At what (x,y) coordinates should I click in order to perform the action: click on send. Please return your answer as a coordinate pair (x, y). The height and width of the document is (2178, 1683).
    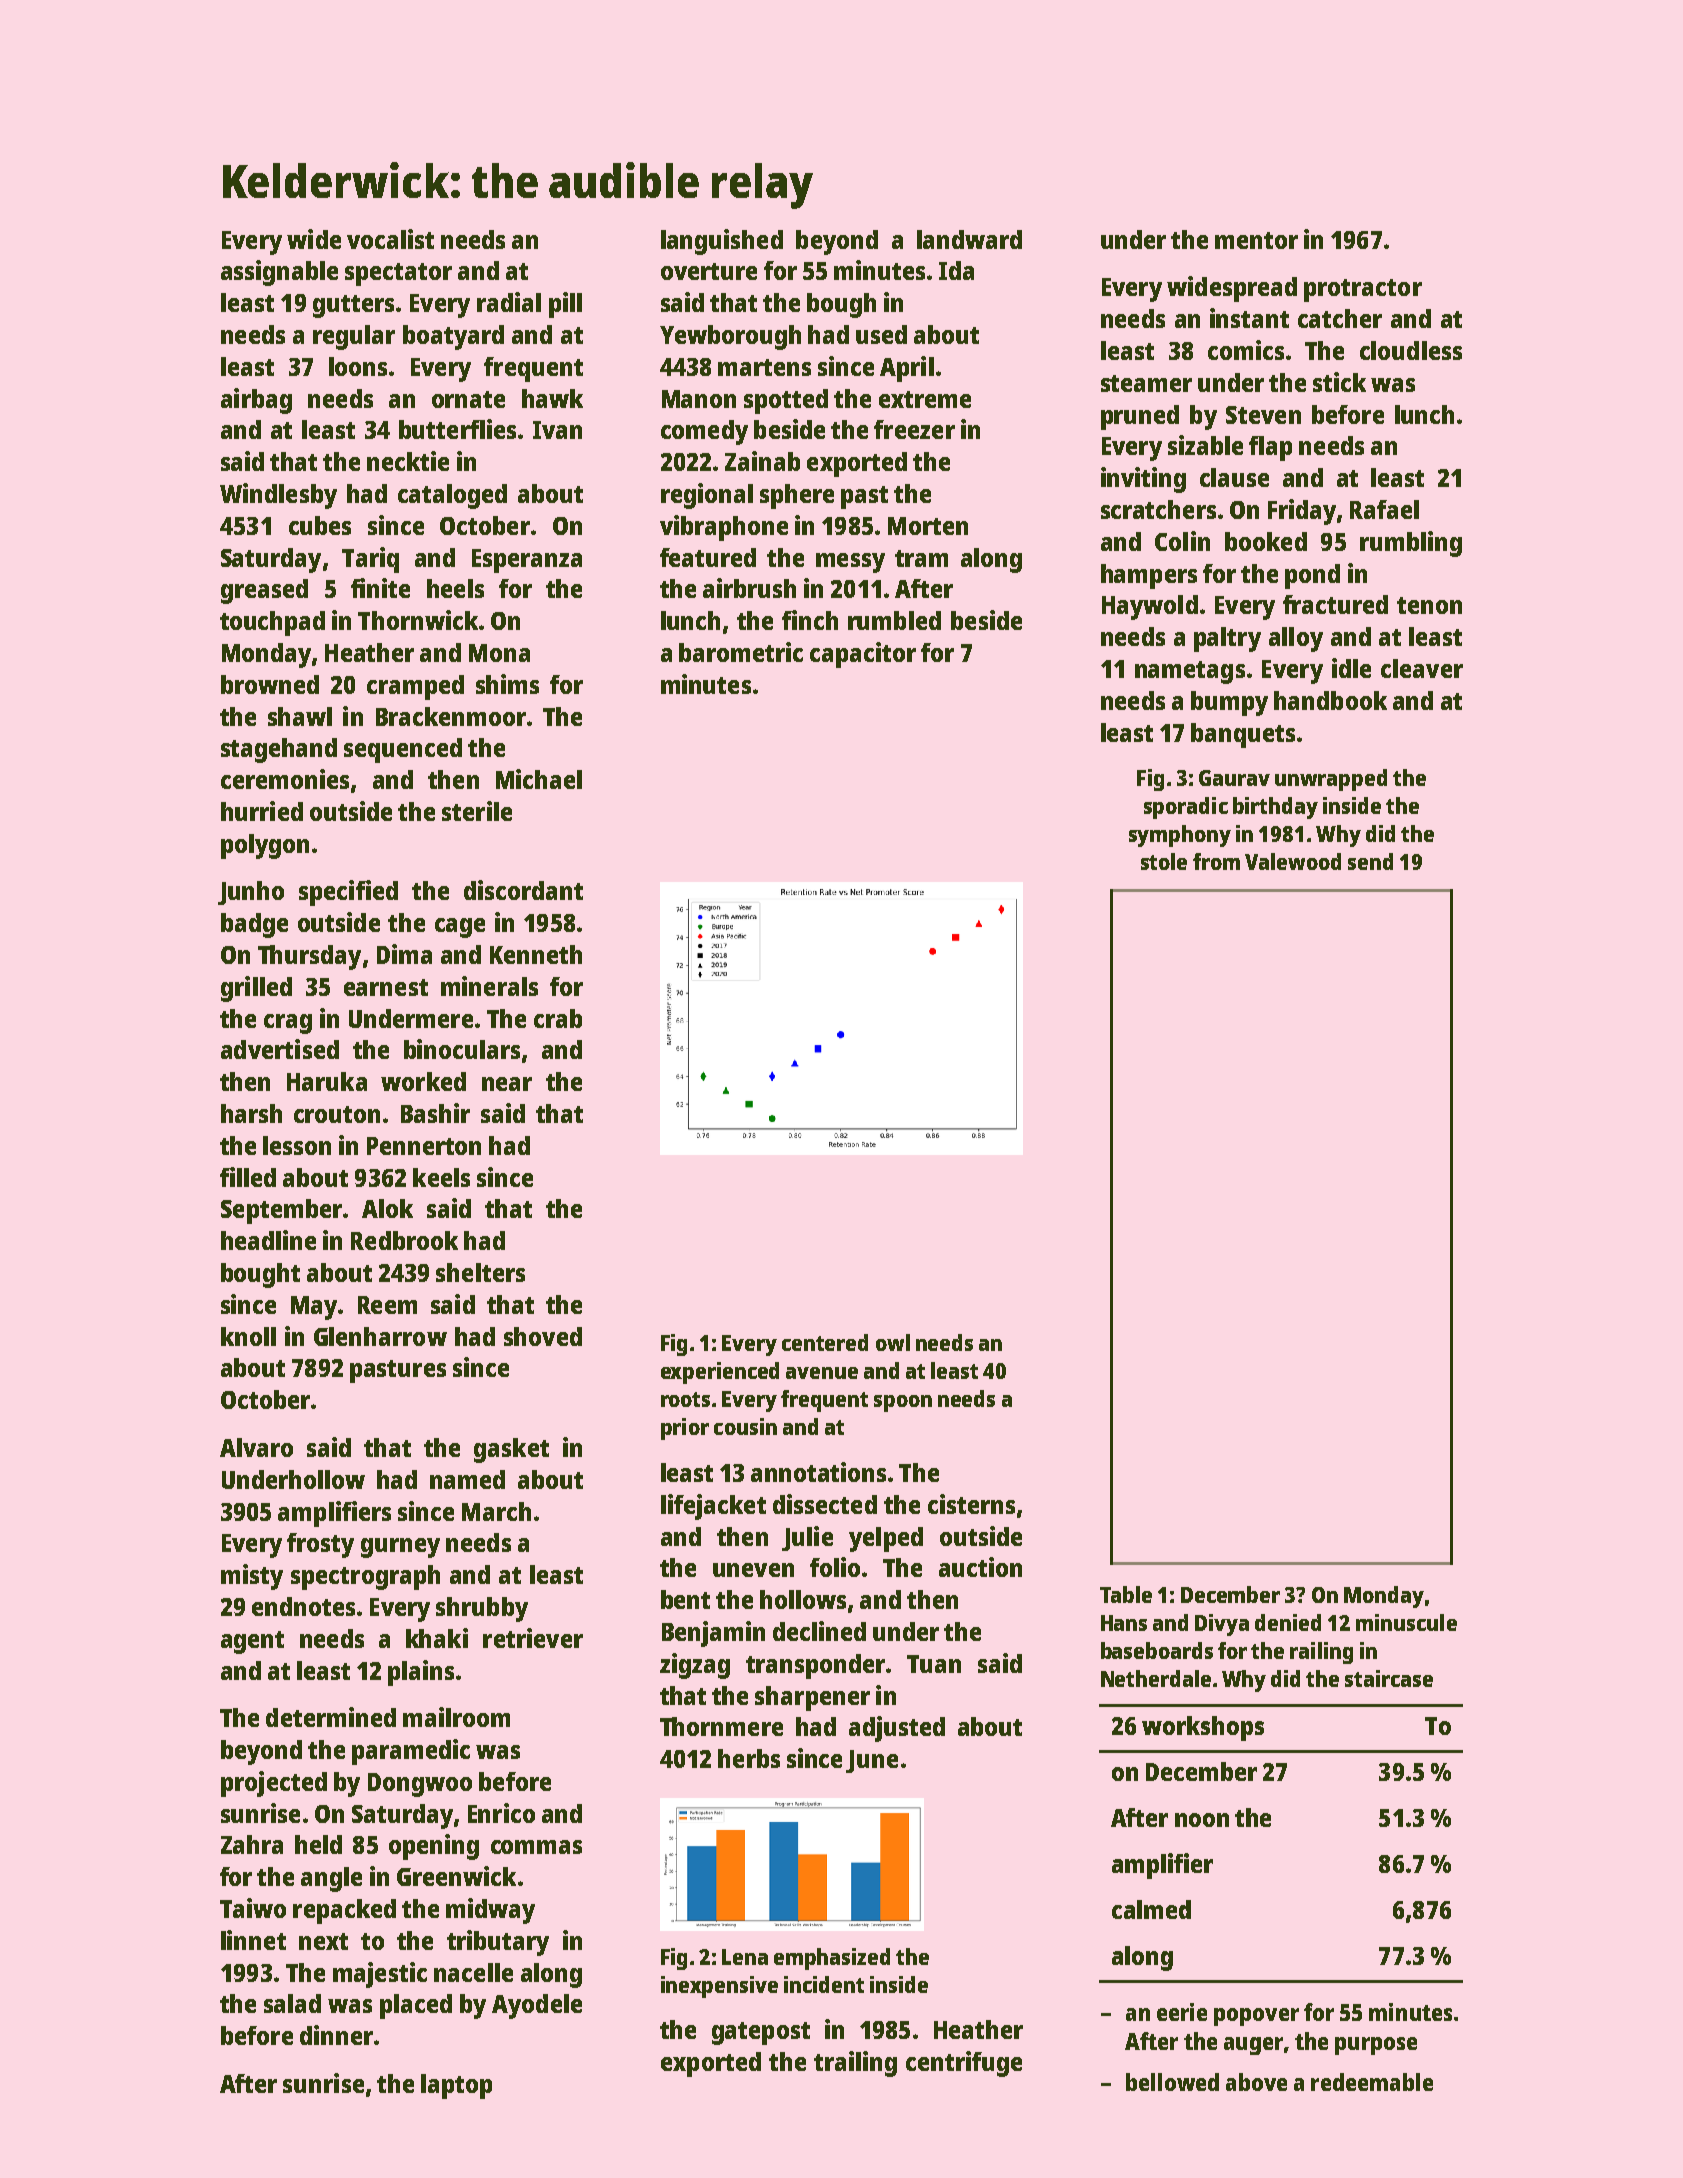
    Looking at the image, I should click on (1370, 861).
